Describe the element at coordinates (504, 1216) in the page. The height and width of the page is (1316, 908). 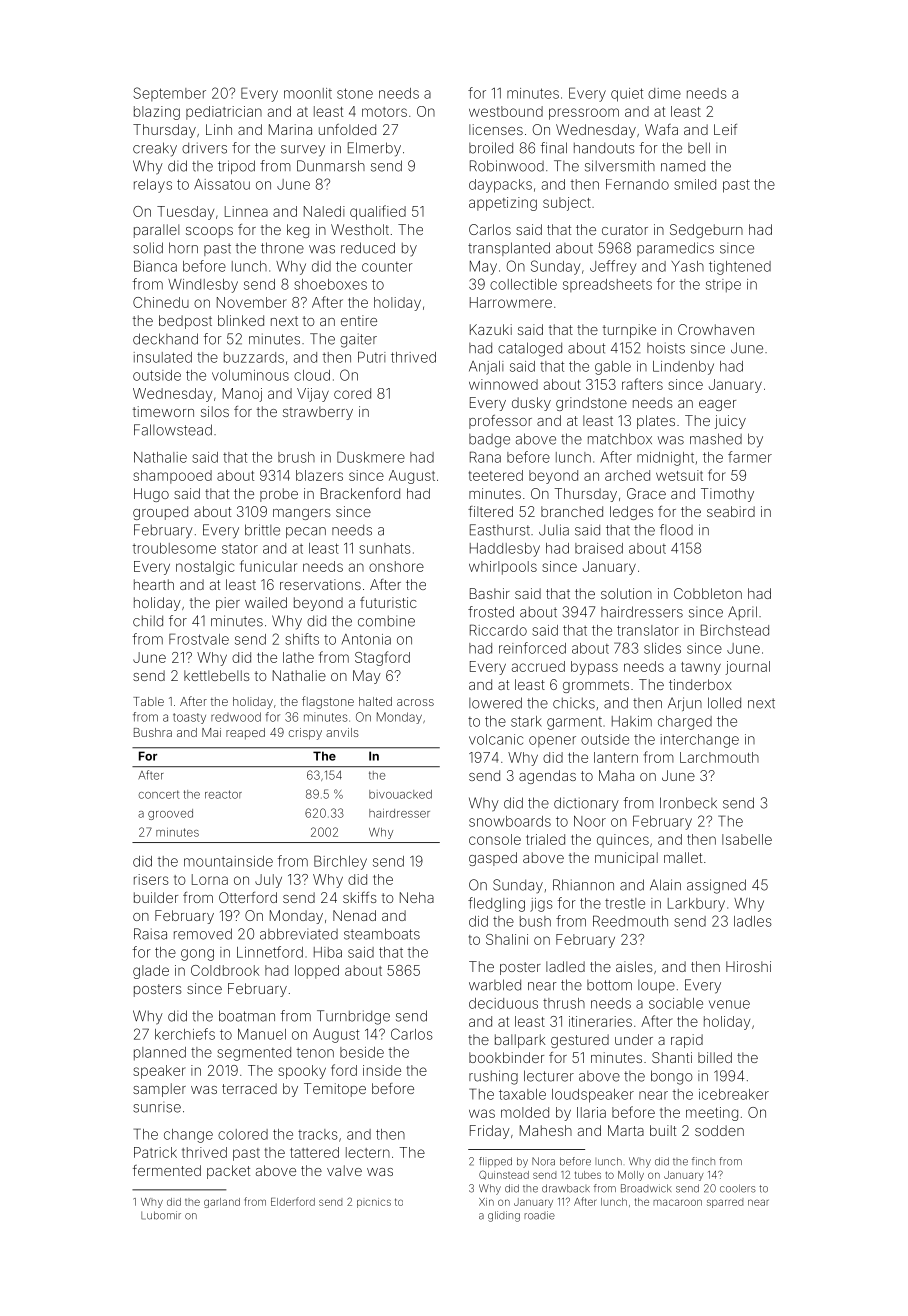
I see `gliding` at that location.
